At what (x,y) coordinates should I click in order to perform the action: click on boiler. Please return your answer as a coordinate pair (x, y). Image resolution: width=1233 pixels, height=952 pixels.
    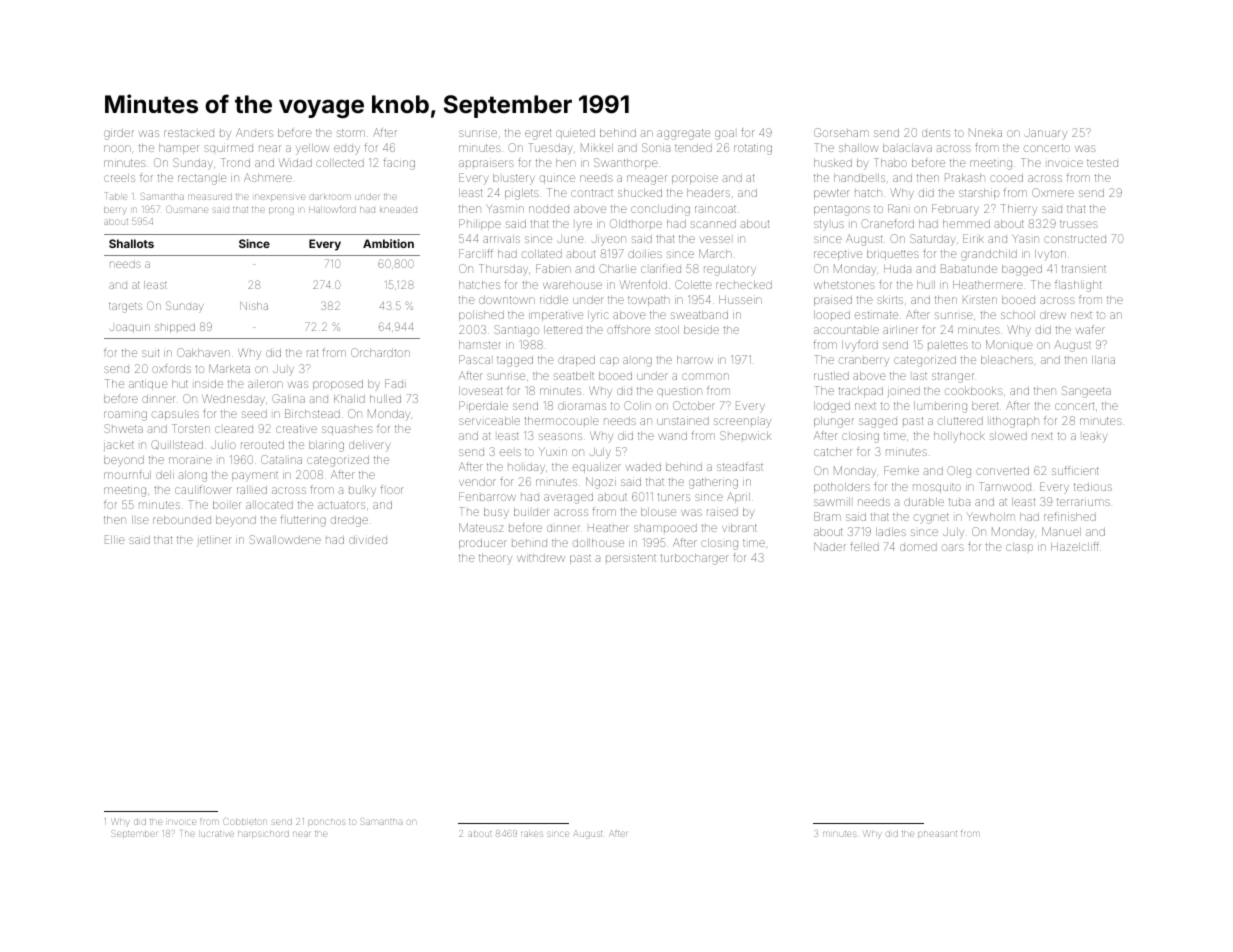
    Looking at the image, I should click on (227, 505).
